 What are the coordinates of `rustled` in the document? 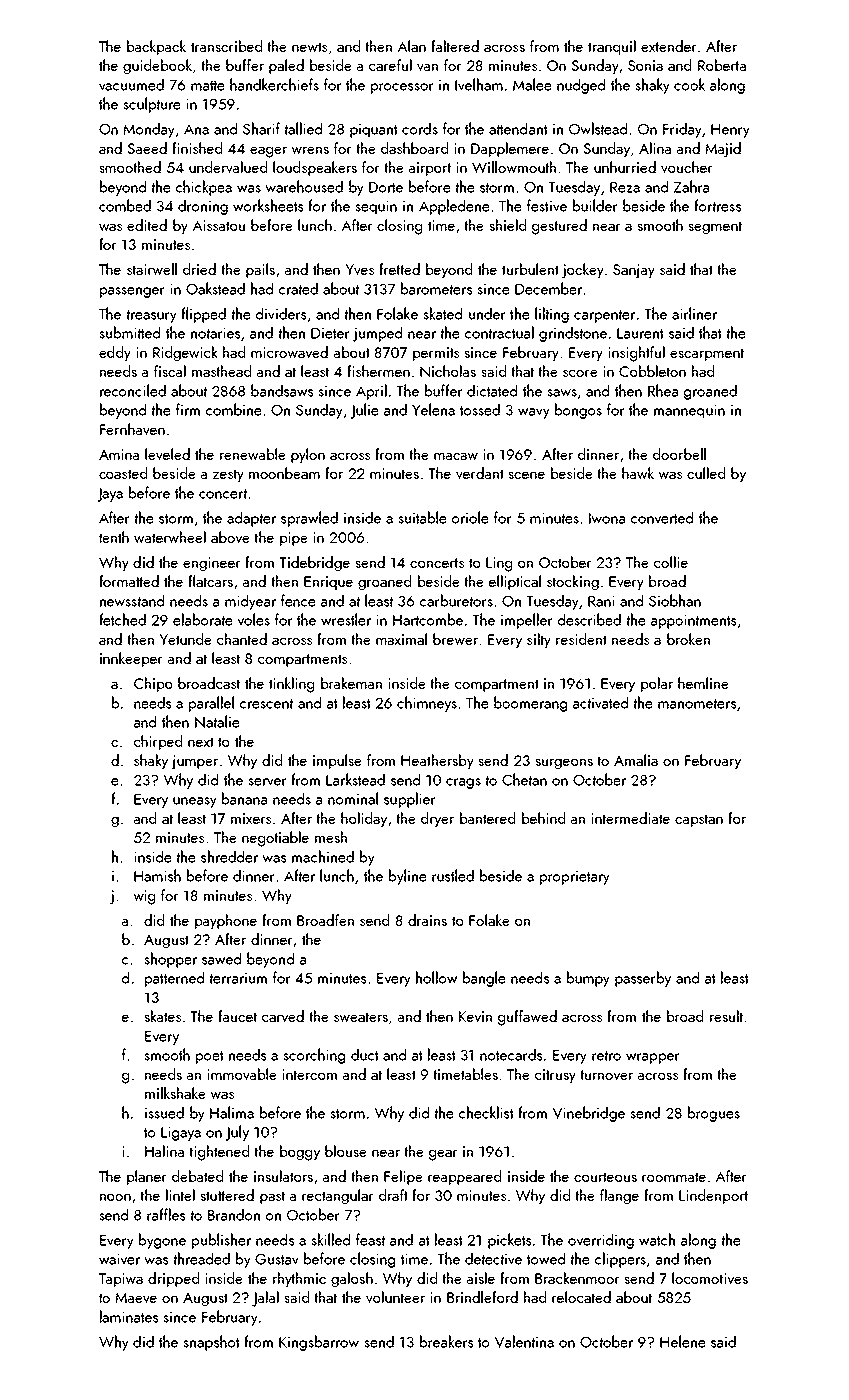 It's located at (453, 875).
